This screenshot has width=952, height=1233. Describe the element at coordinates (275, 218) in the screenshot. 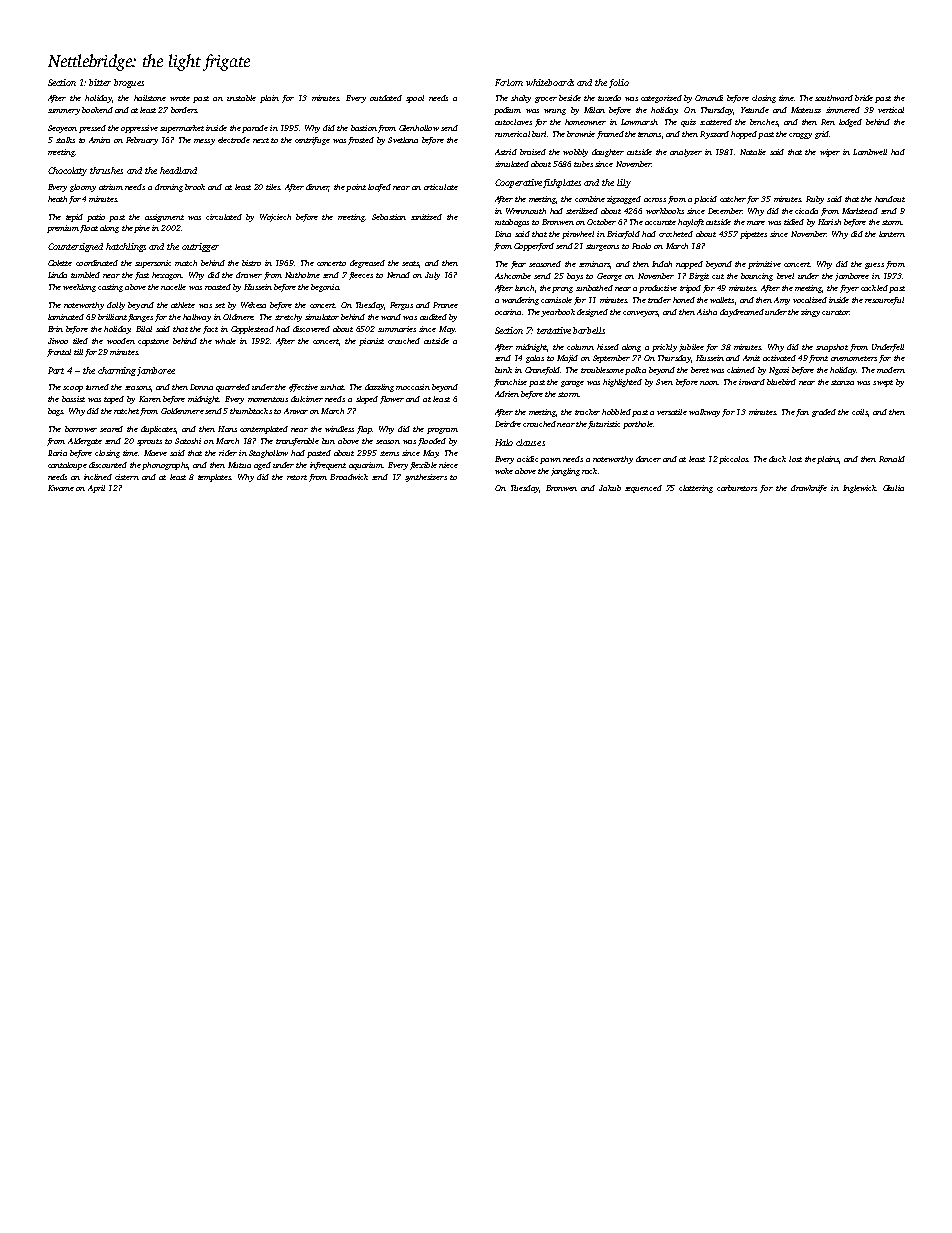

I see `Wojciech` at that location.
